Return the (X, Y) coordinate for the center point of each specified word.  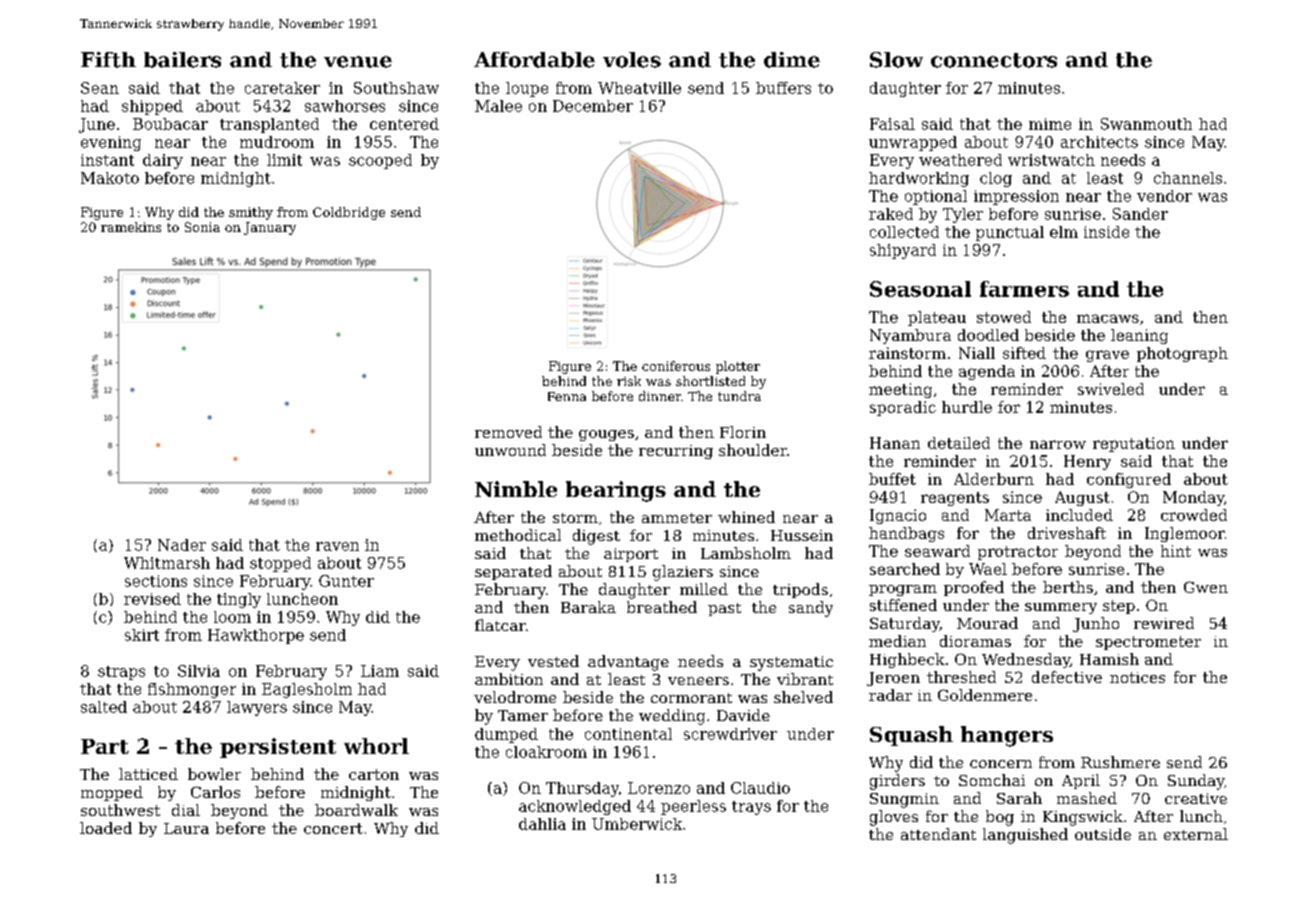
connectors (994, 60)
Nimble (516, 489)
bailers (182, 60)
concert (333, 828)
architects (1099, 142)
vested (553, 661)
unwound (510, 450)
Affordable (534, 60)
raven (337, 546)
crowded (1194, 515)
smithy (251, 213)
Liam (380, 671)
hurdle (967, 407)
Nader (182, 545)
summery (1061, 608)
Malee (498, 106)
